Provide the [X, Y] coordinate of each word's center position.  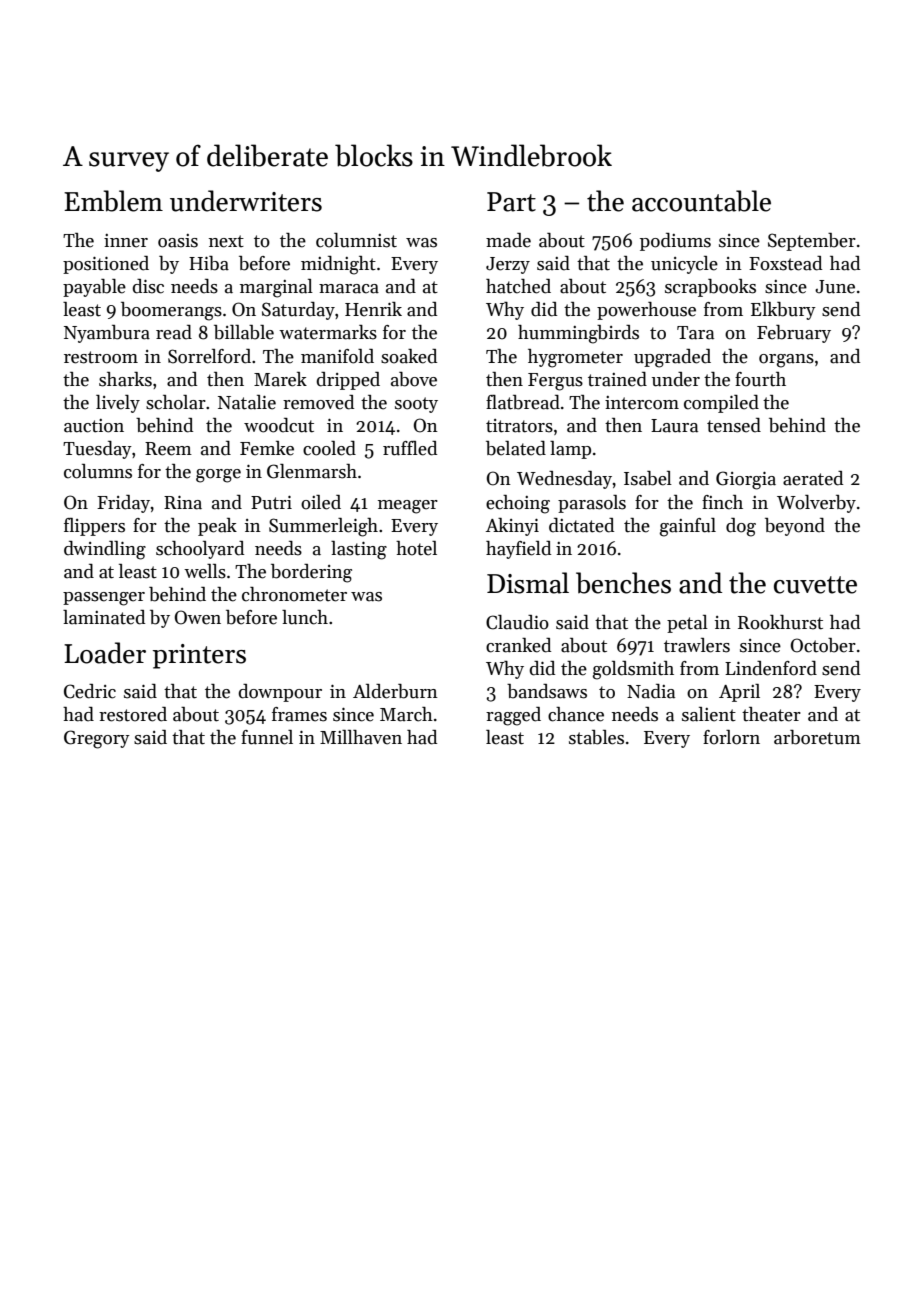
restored [133, 714]
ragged [513, 716]
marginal [276, 288]
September [812, 242]
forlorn [731, 737]
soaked [409, 356]
